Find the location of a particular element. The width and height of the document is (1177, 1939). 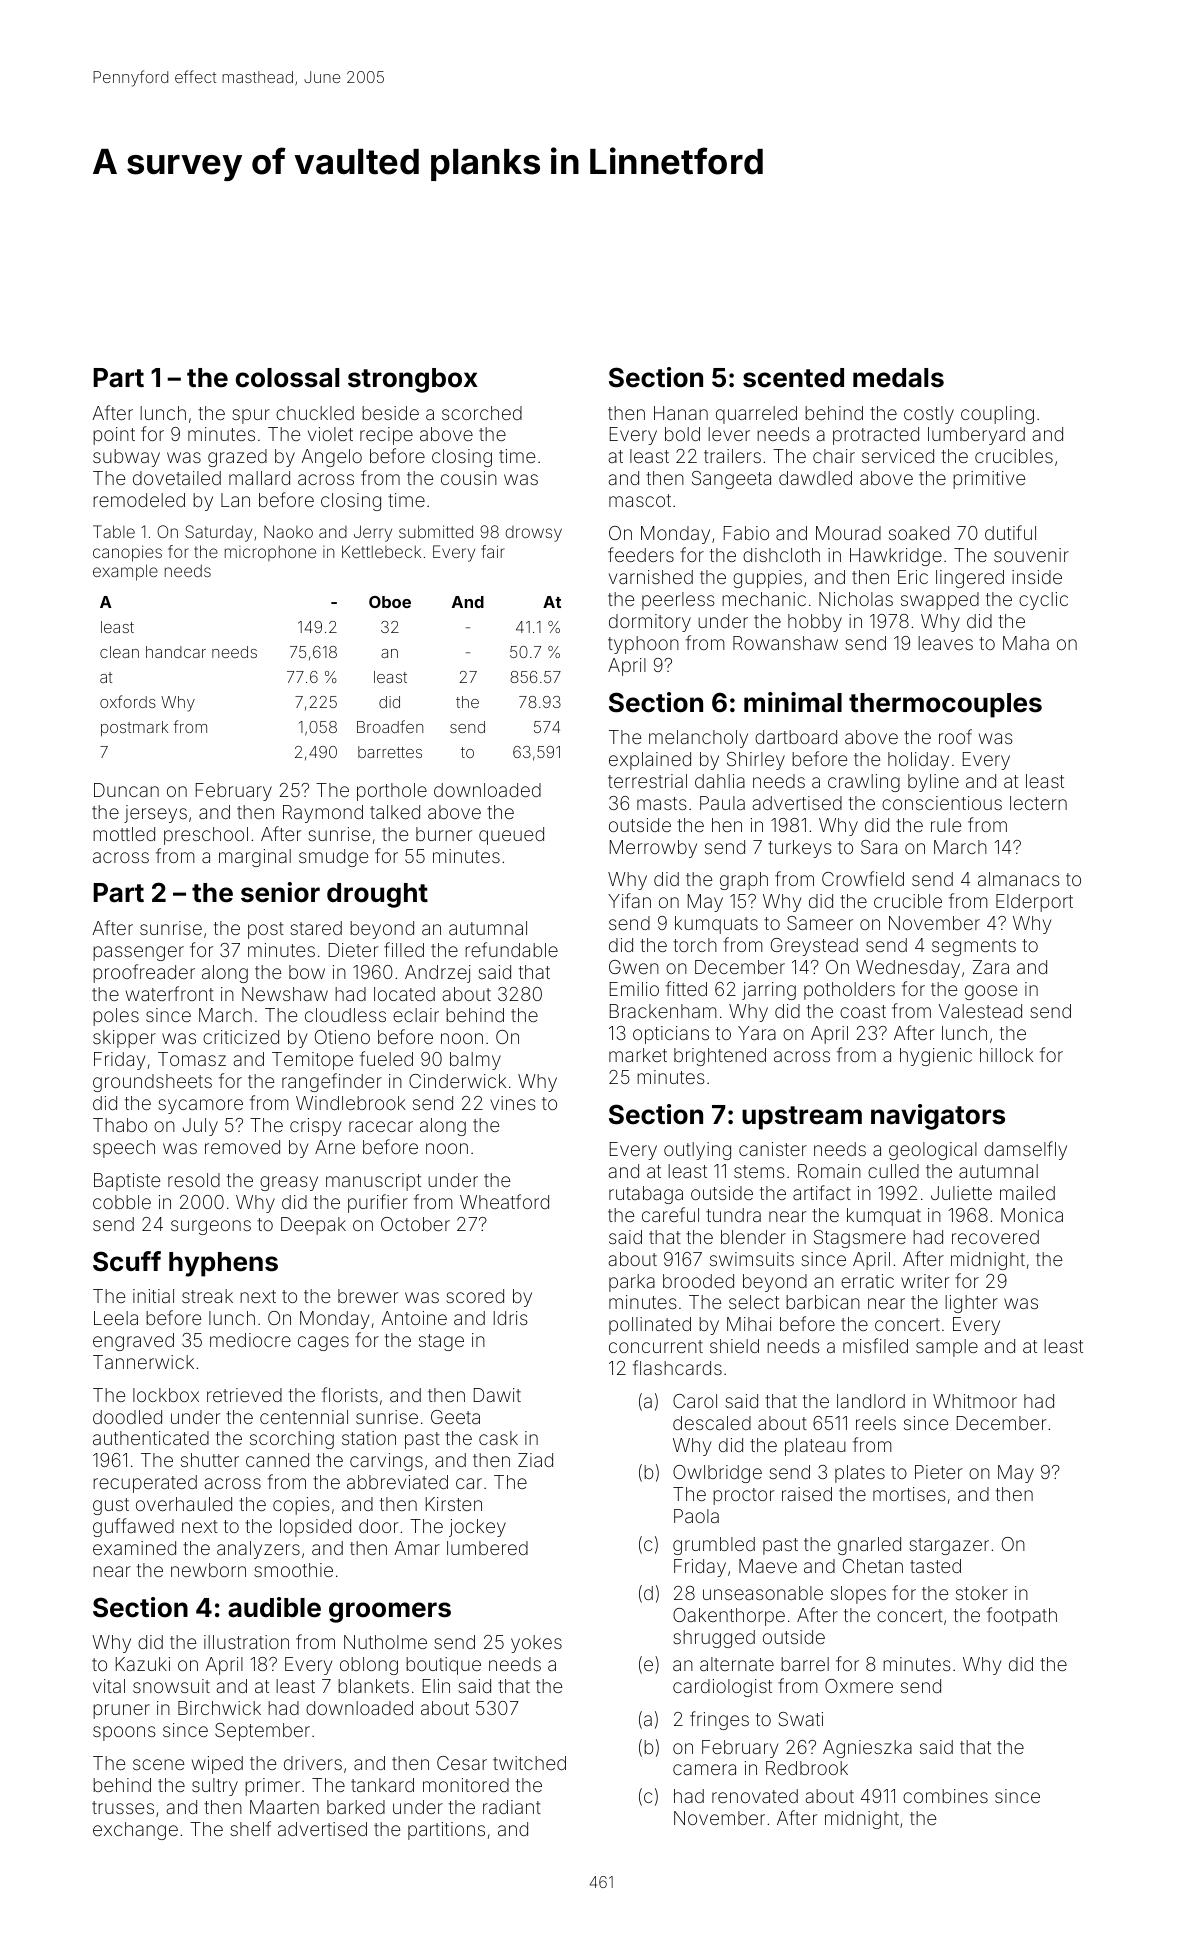

colossal is located at coordinates (287, 378).
